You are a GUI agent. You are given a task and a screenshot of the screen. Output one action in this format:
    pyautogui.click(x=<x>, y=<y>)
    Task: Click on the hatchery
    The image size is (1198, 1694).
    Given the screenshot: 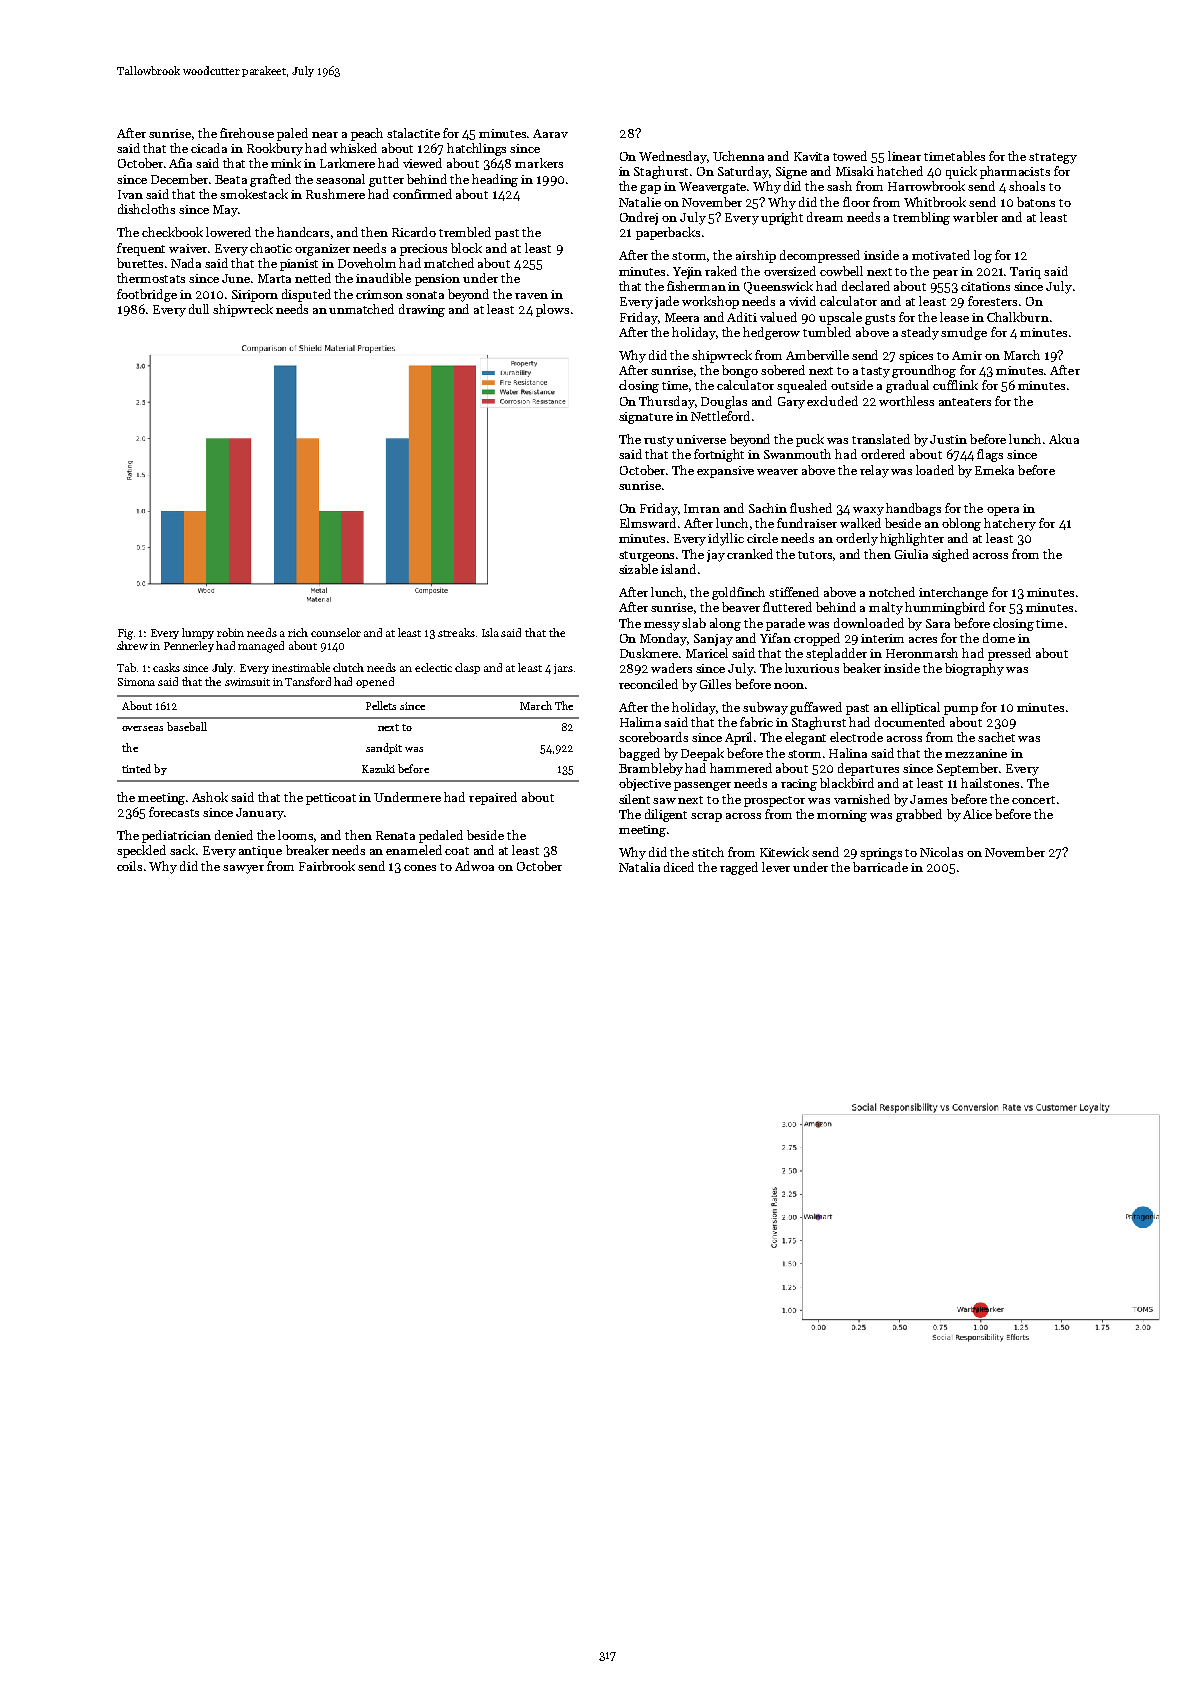 What is the action you would take?
    pyautogui.click(x=1010, y=524)
